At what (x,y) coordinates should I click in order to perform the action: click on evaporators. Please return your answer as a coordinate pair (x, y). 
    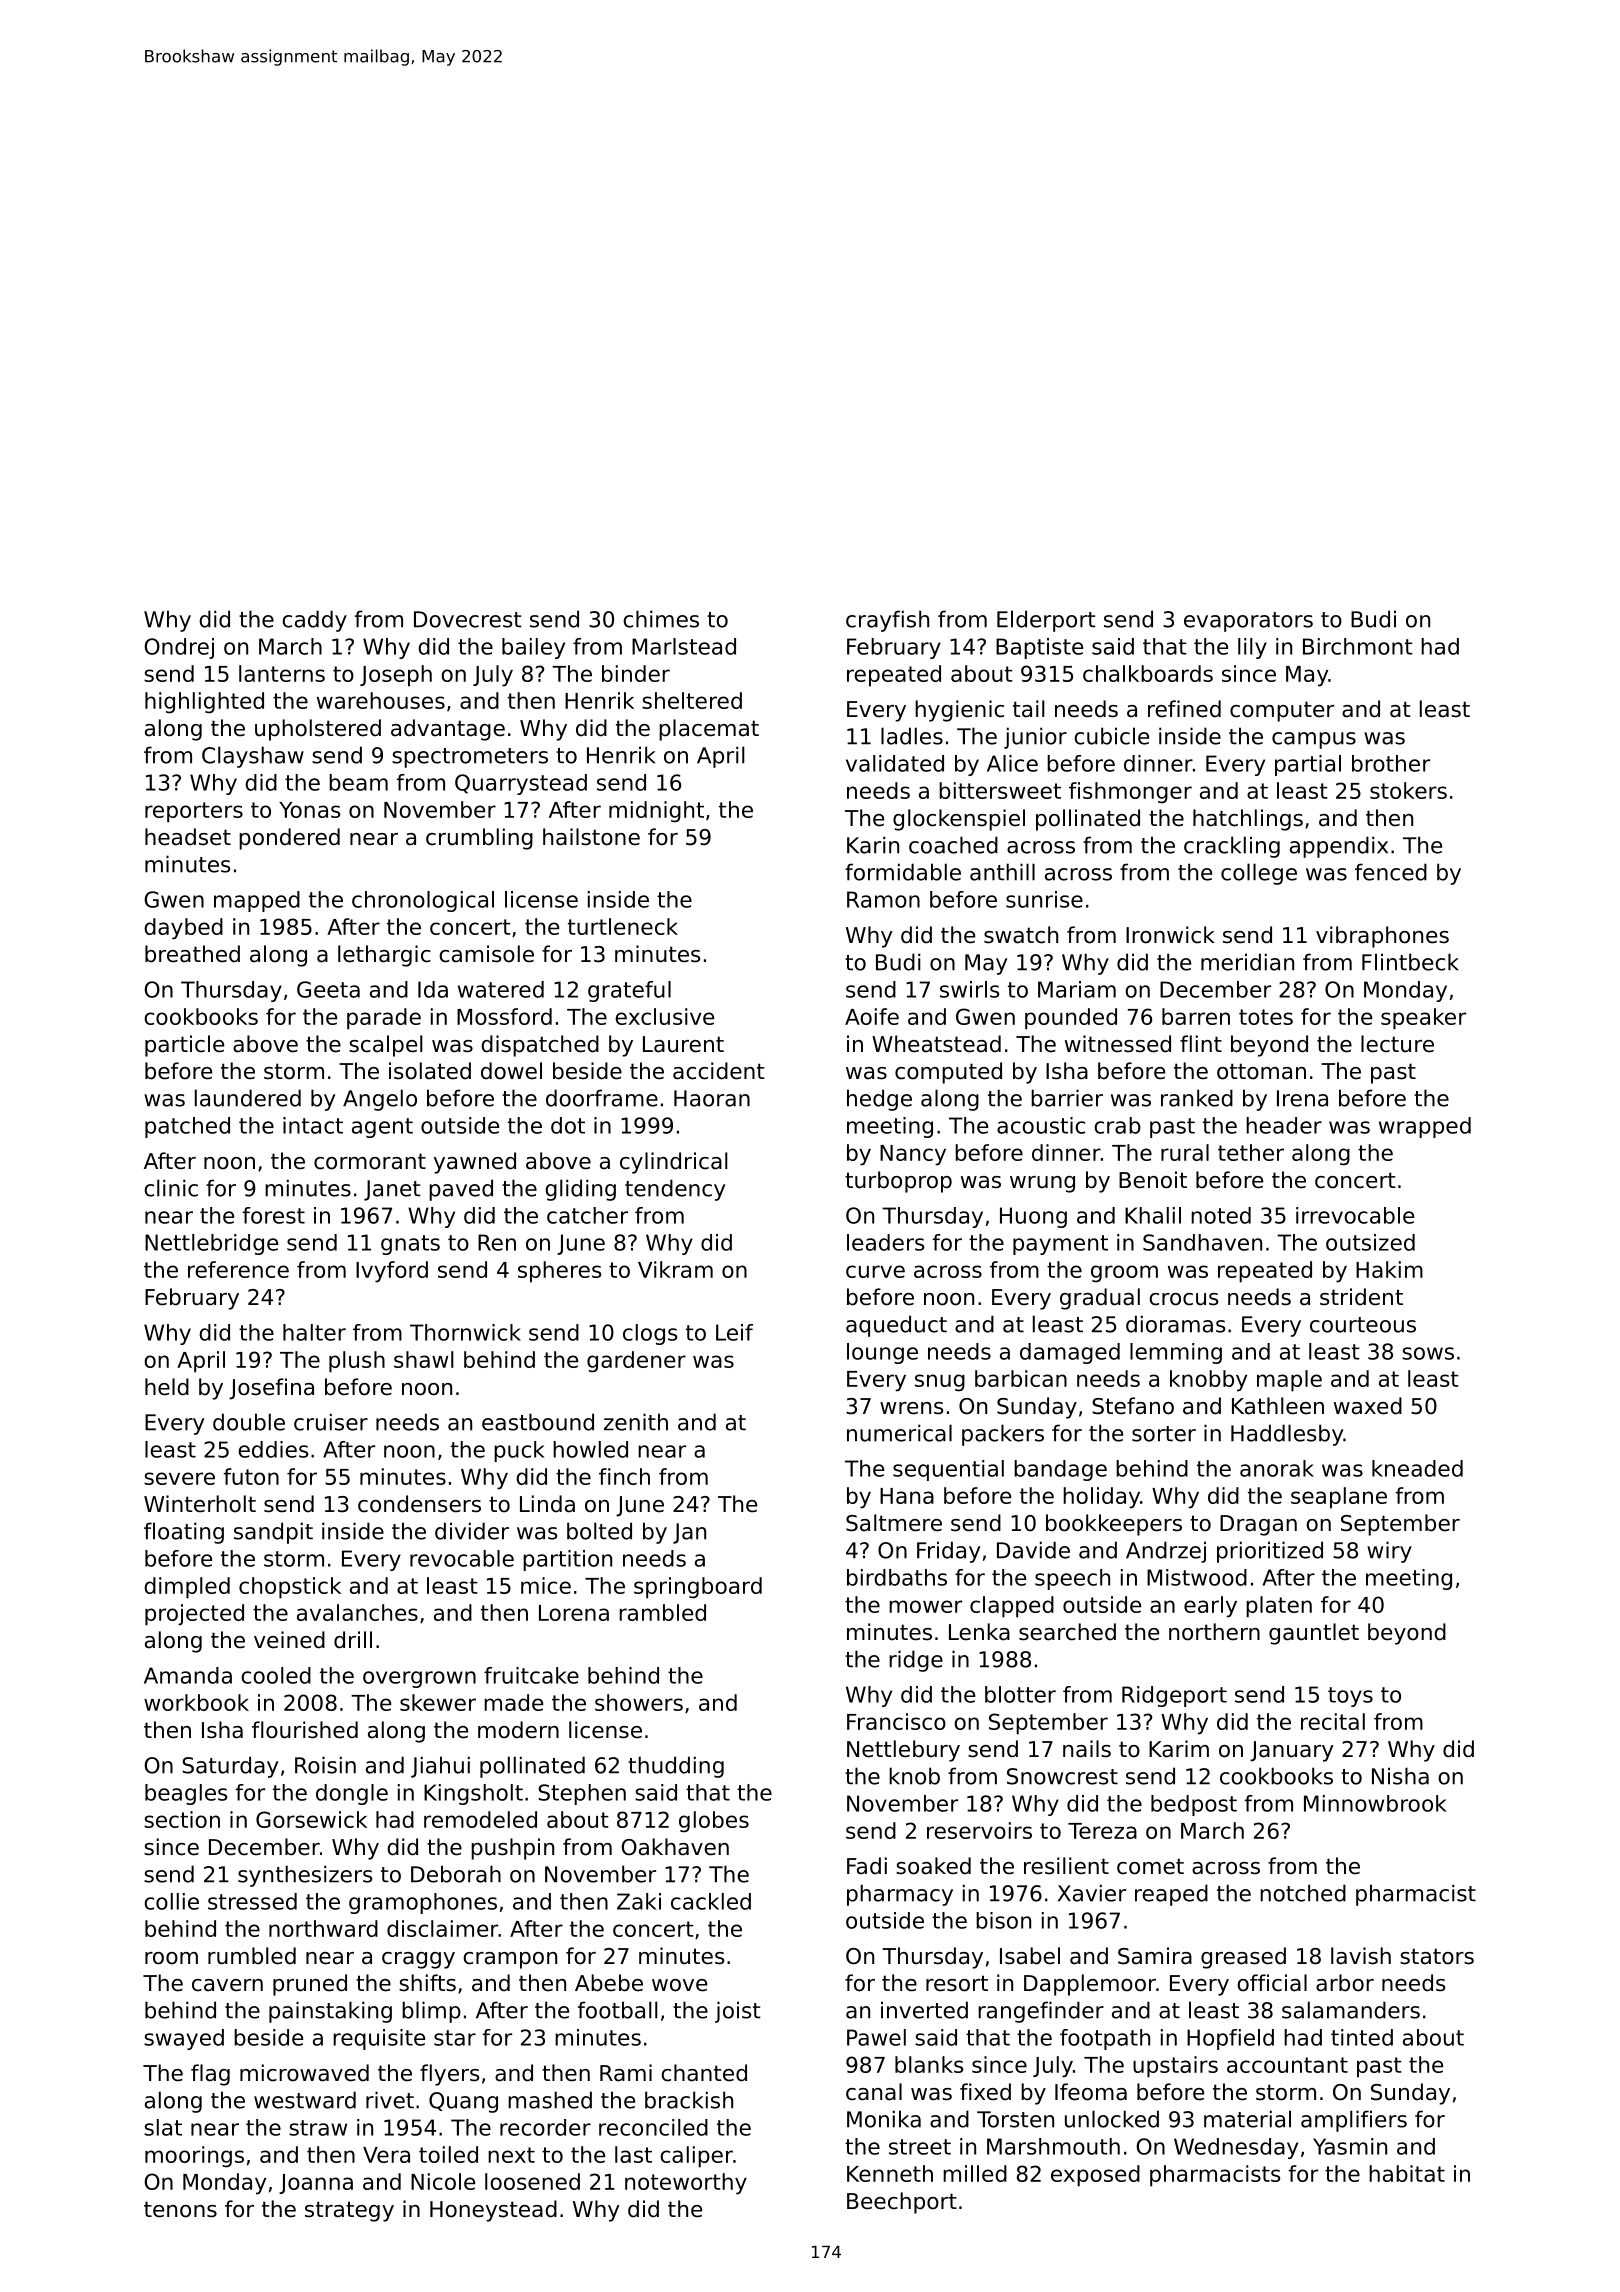
    Looking at the image, I should click on (1248, 622).
